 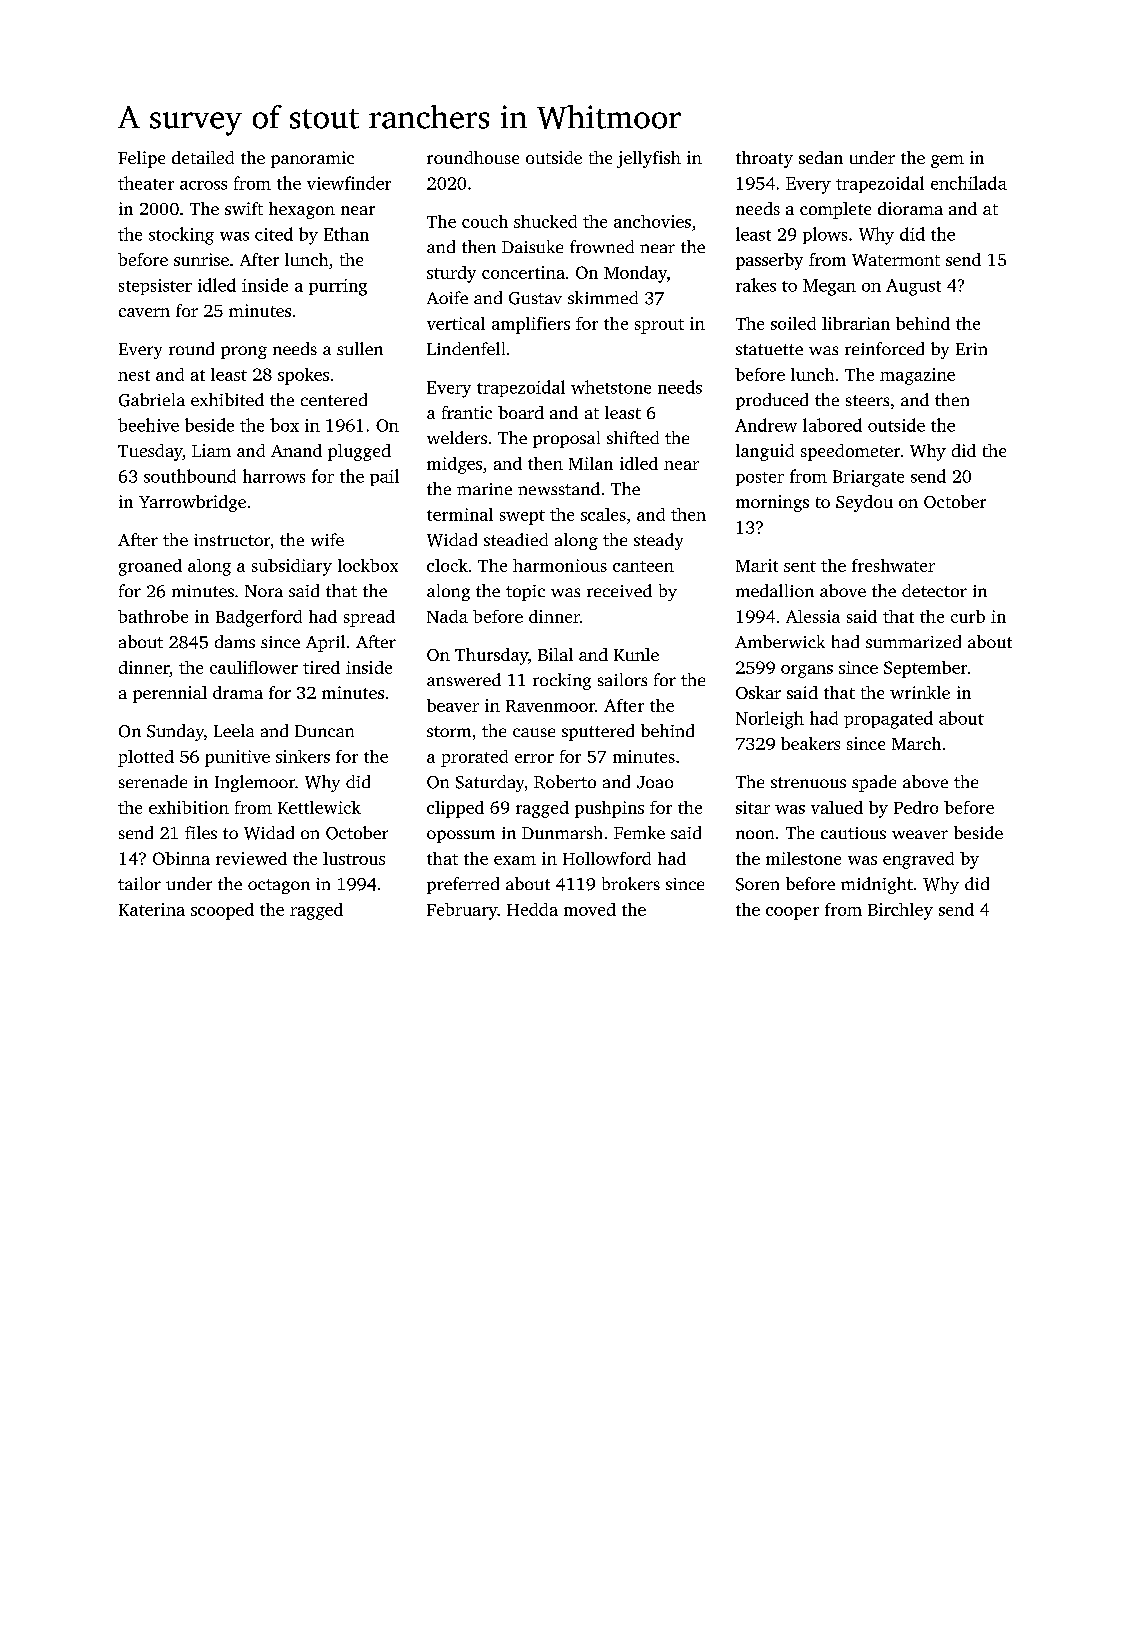 What do you see at coordinates (850, 452) in the screenshot?
I see `speedometer` at bounding box center [850, 452].
